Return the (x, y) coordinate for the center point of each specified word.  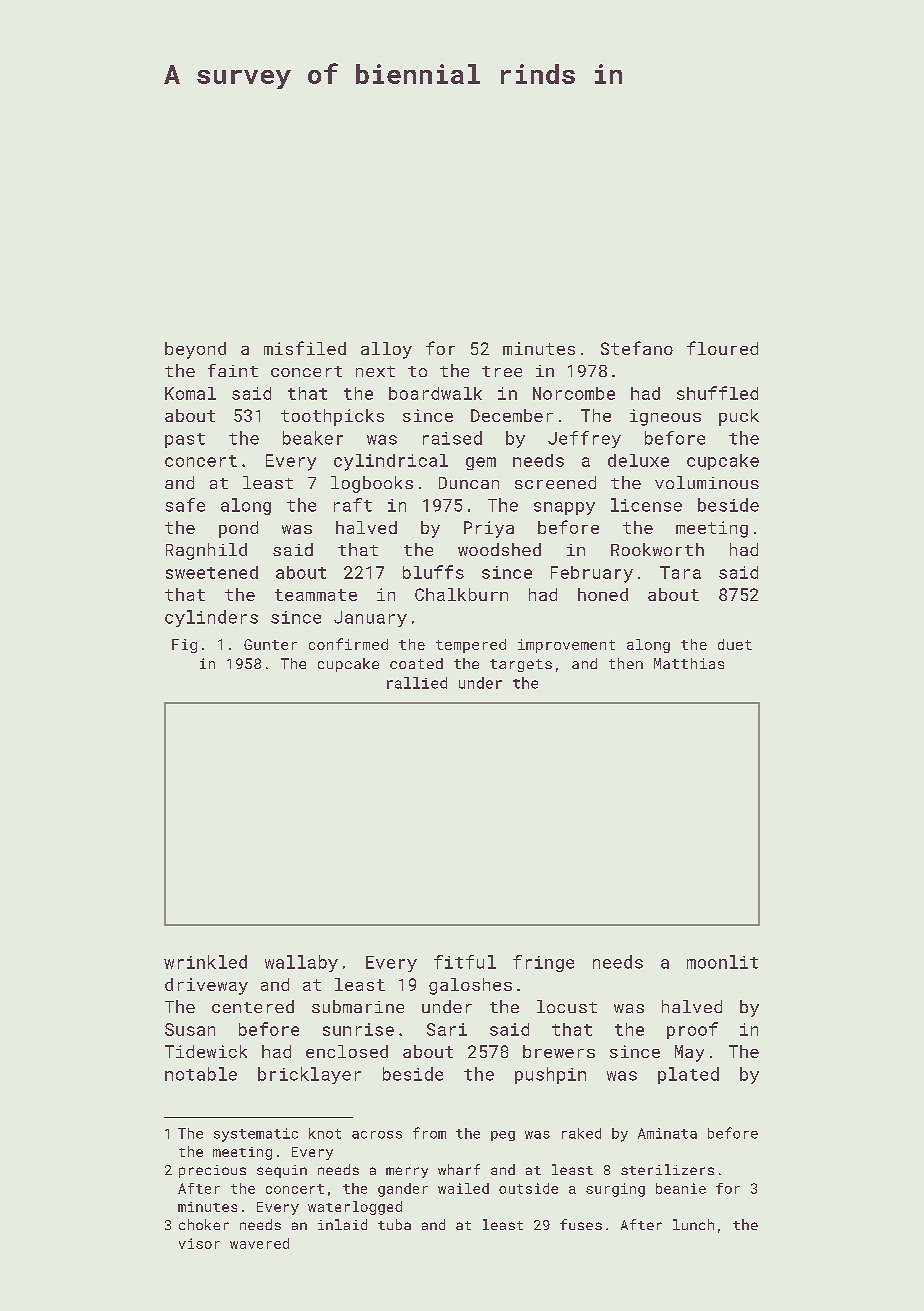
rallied (417, 683)
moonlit (722, 962)
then (626, 663)
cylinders (211, 618)
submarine (358, 1006)
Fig (184, 646)
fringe (543, 963)
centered (253, 1006)
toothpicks (332, 417)
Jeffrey (584, 439)
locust (567, 1006)
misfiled (305, 348)
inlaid (342, 1224)
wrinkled (205, 962)
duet (735, 644)
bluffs (433, 572)
